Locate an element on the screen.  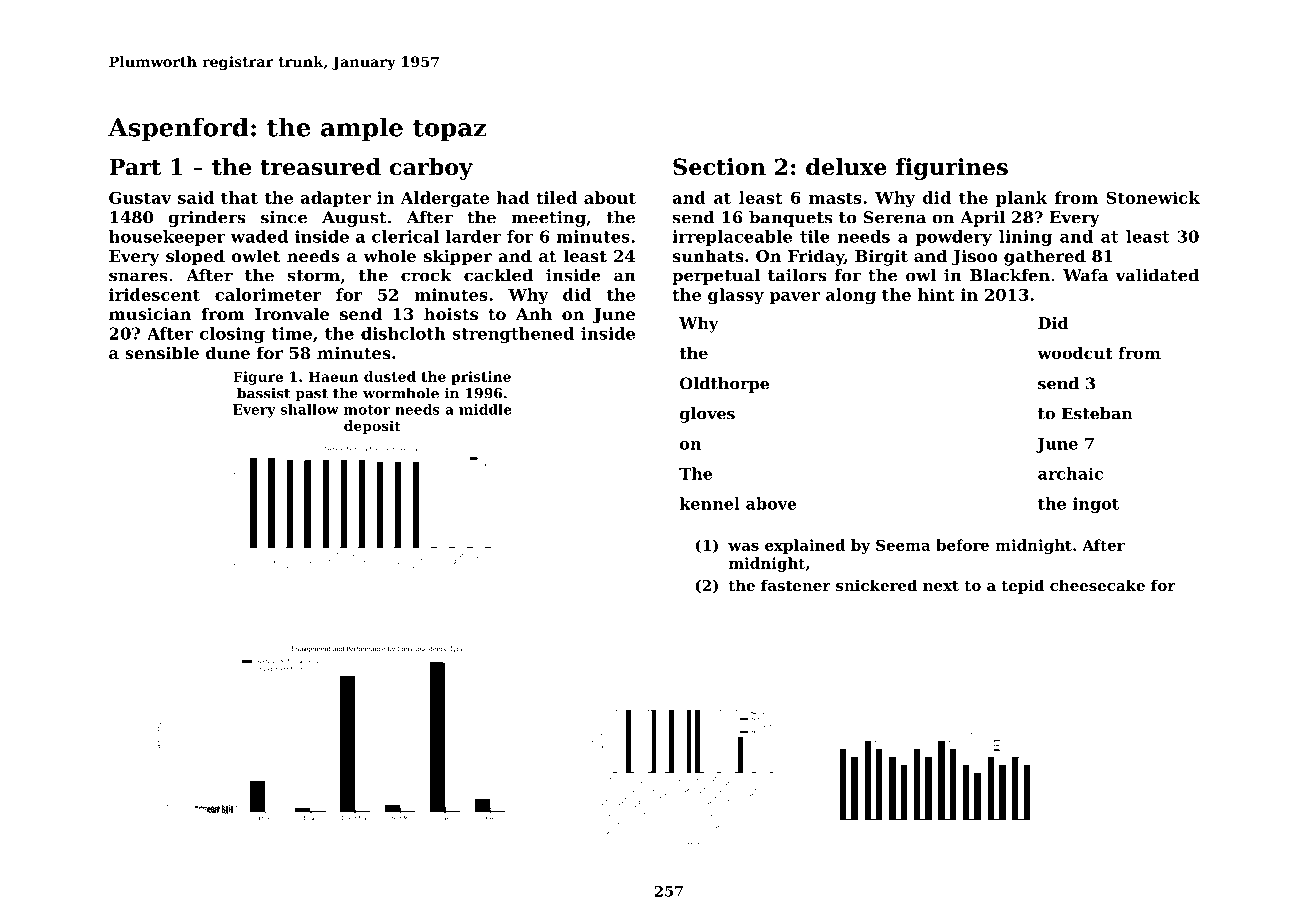
Oldthorpe is located at coordinates (724, 385).
